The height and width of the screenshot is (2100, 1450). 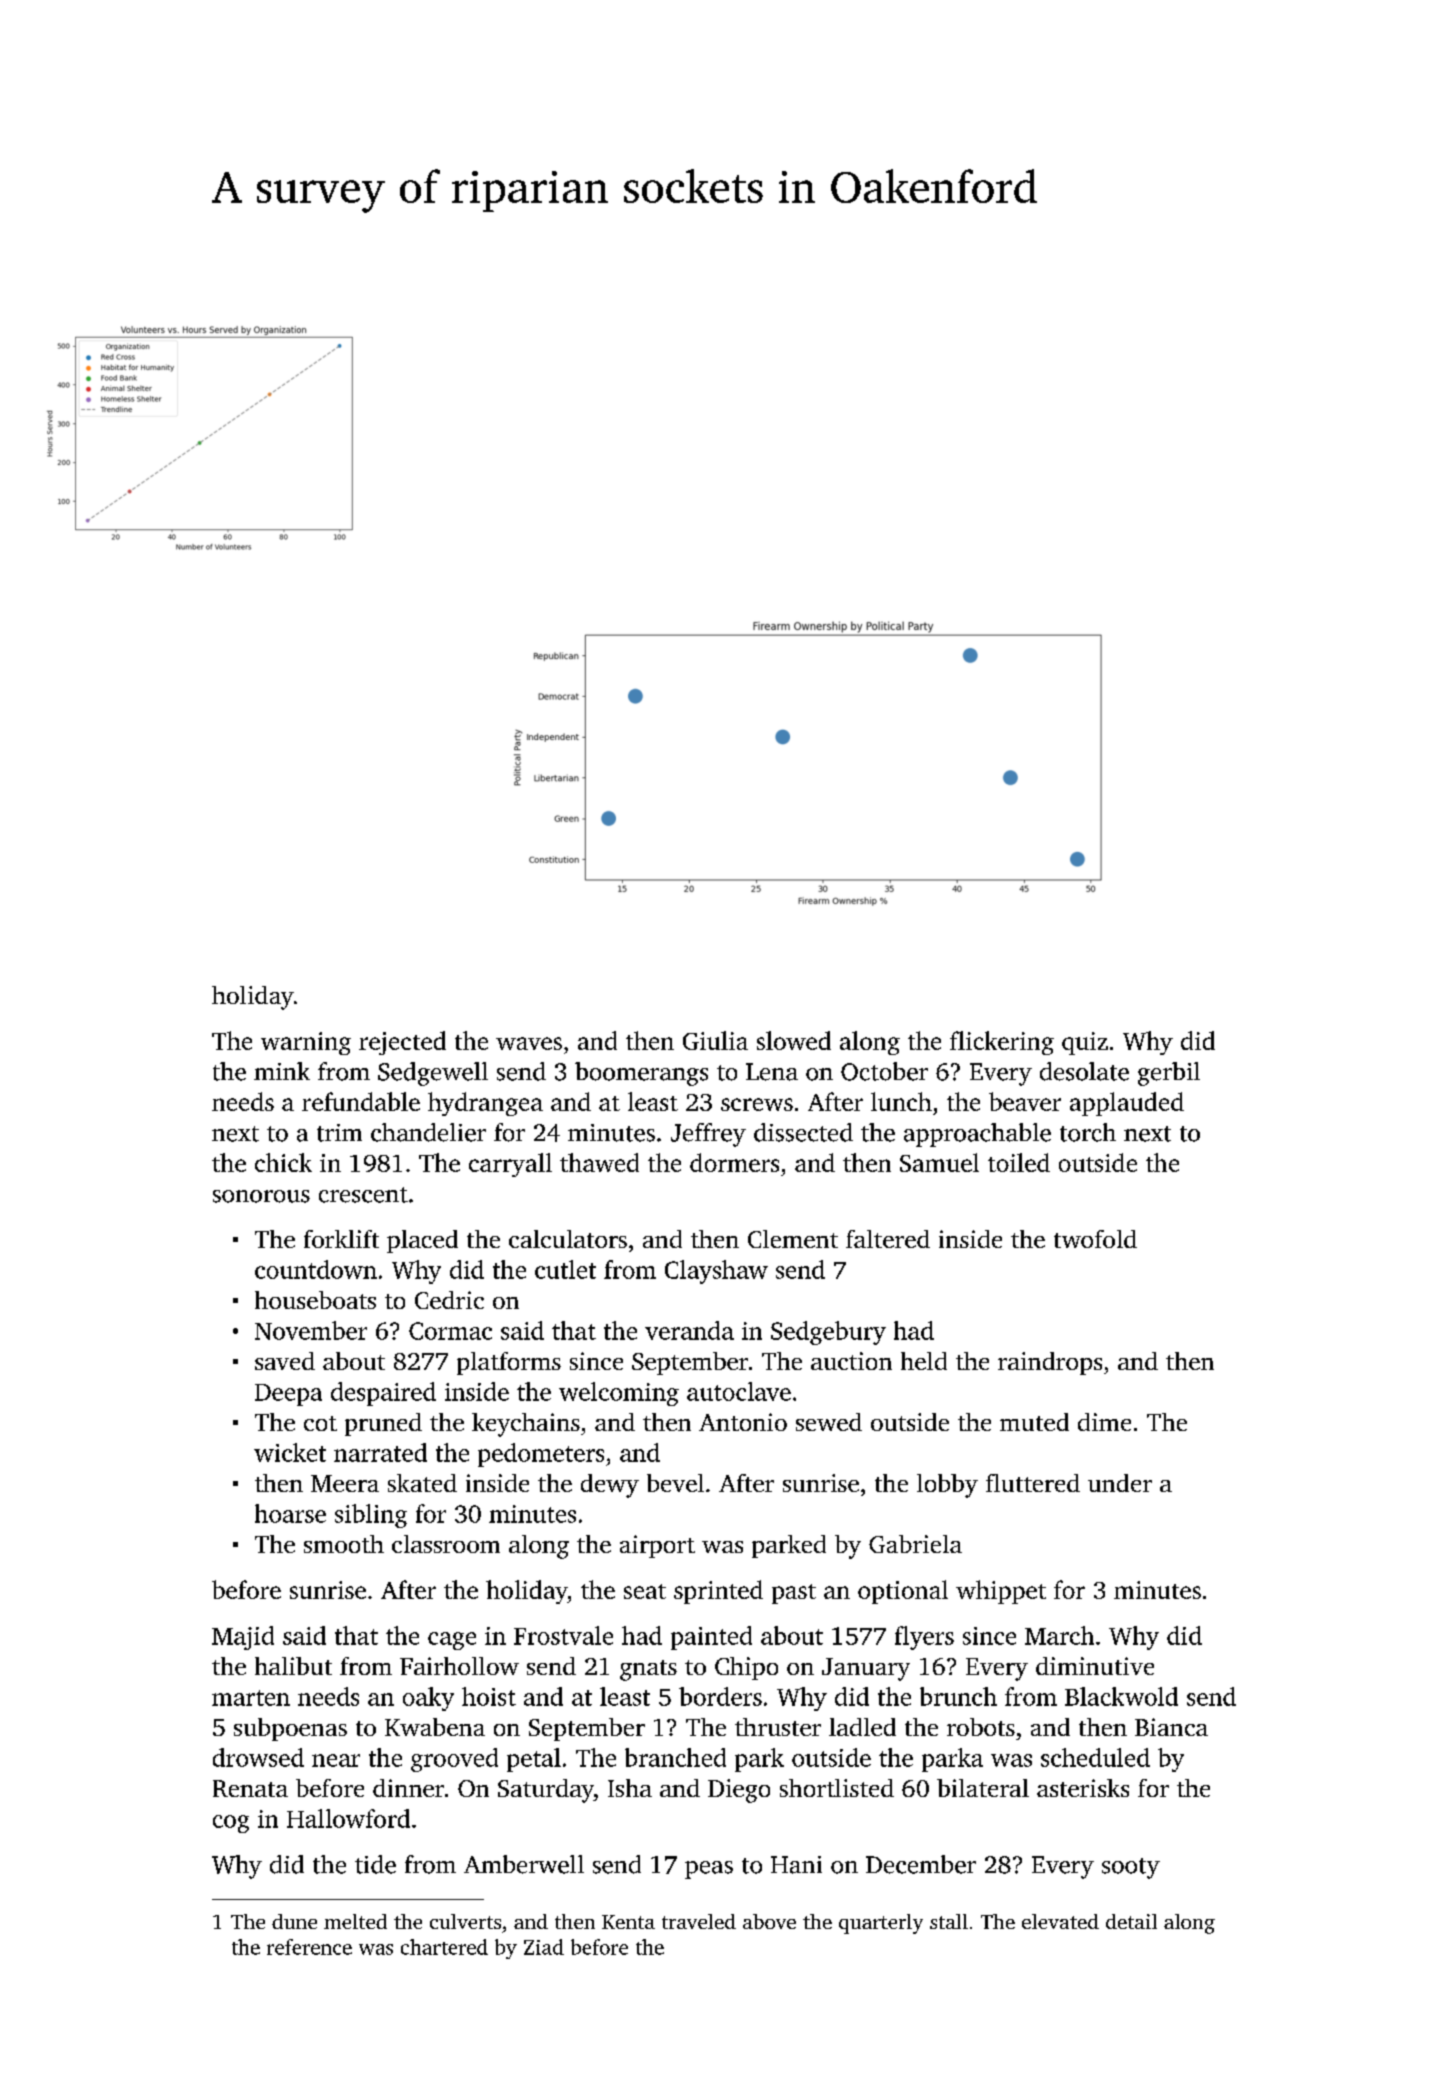 What do you see at coordinates (251, 1698) in the screenshot?
I see `marten` at bounding box center [251, 1698].
